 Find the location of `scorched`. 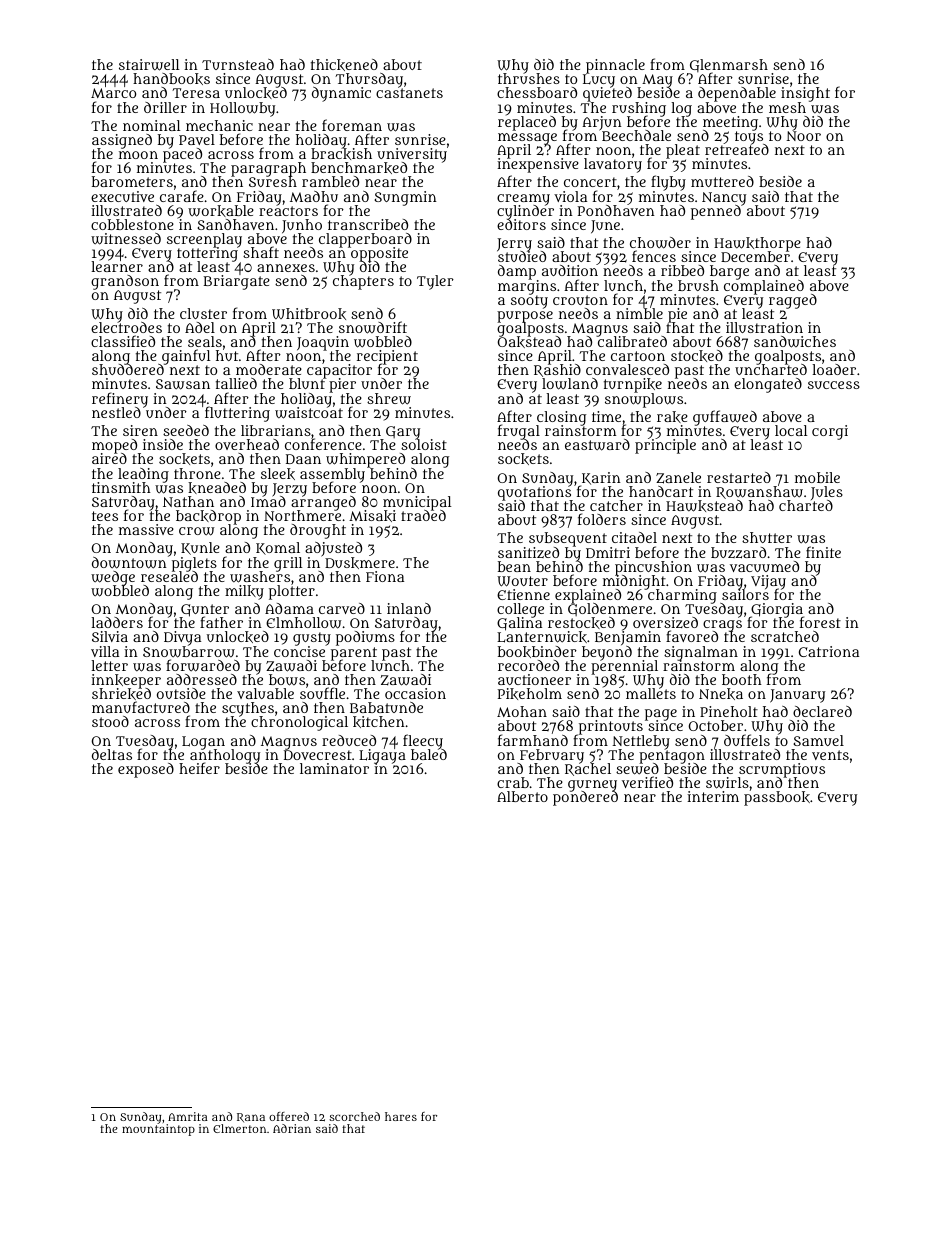

scorched is located at coordinates (354, 1116).
